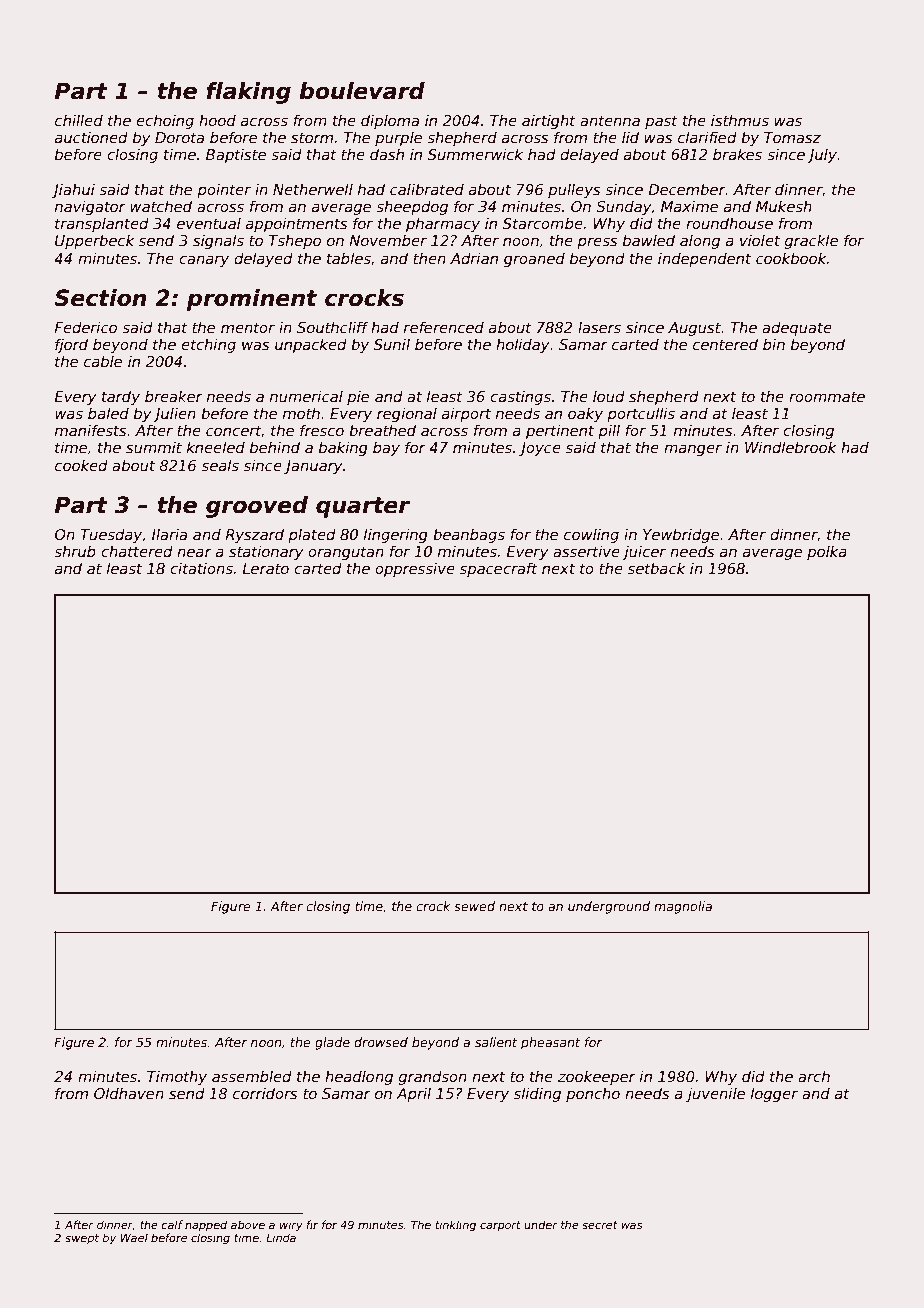 This screenshot has height=1308, width=924. Describe the element at coordinates (774, 344) in the screenshot. I see `bin` at that location.
